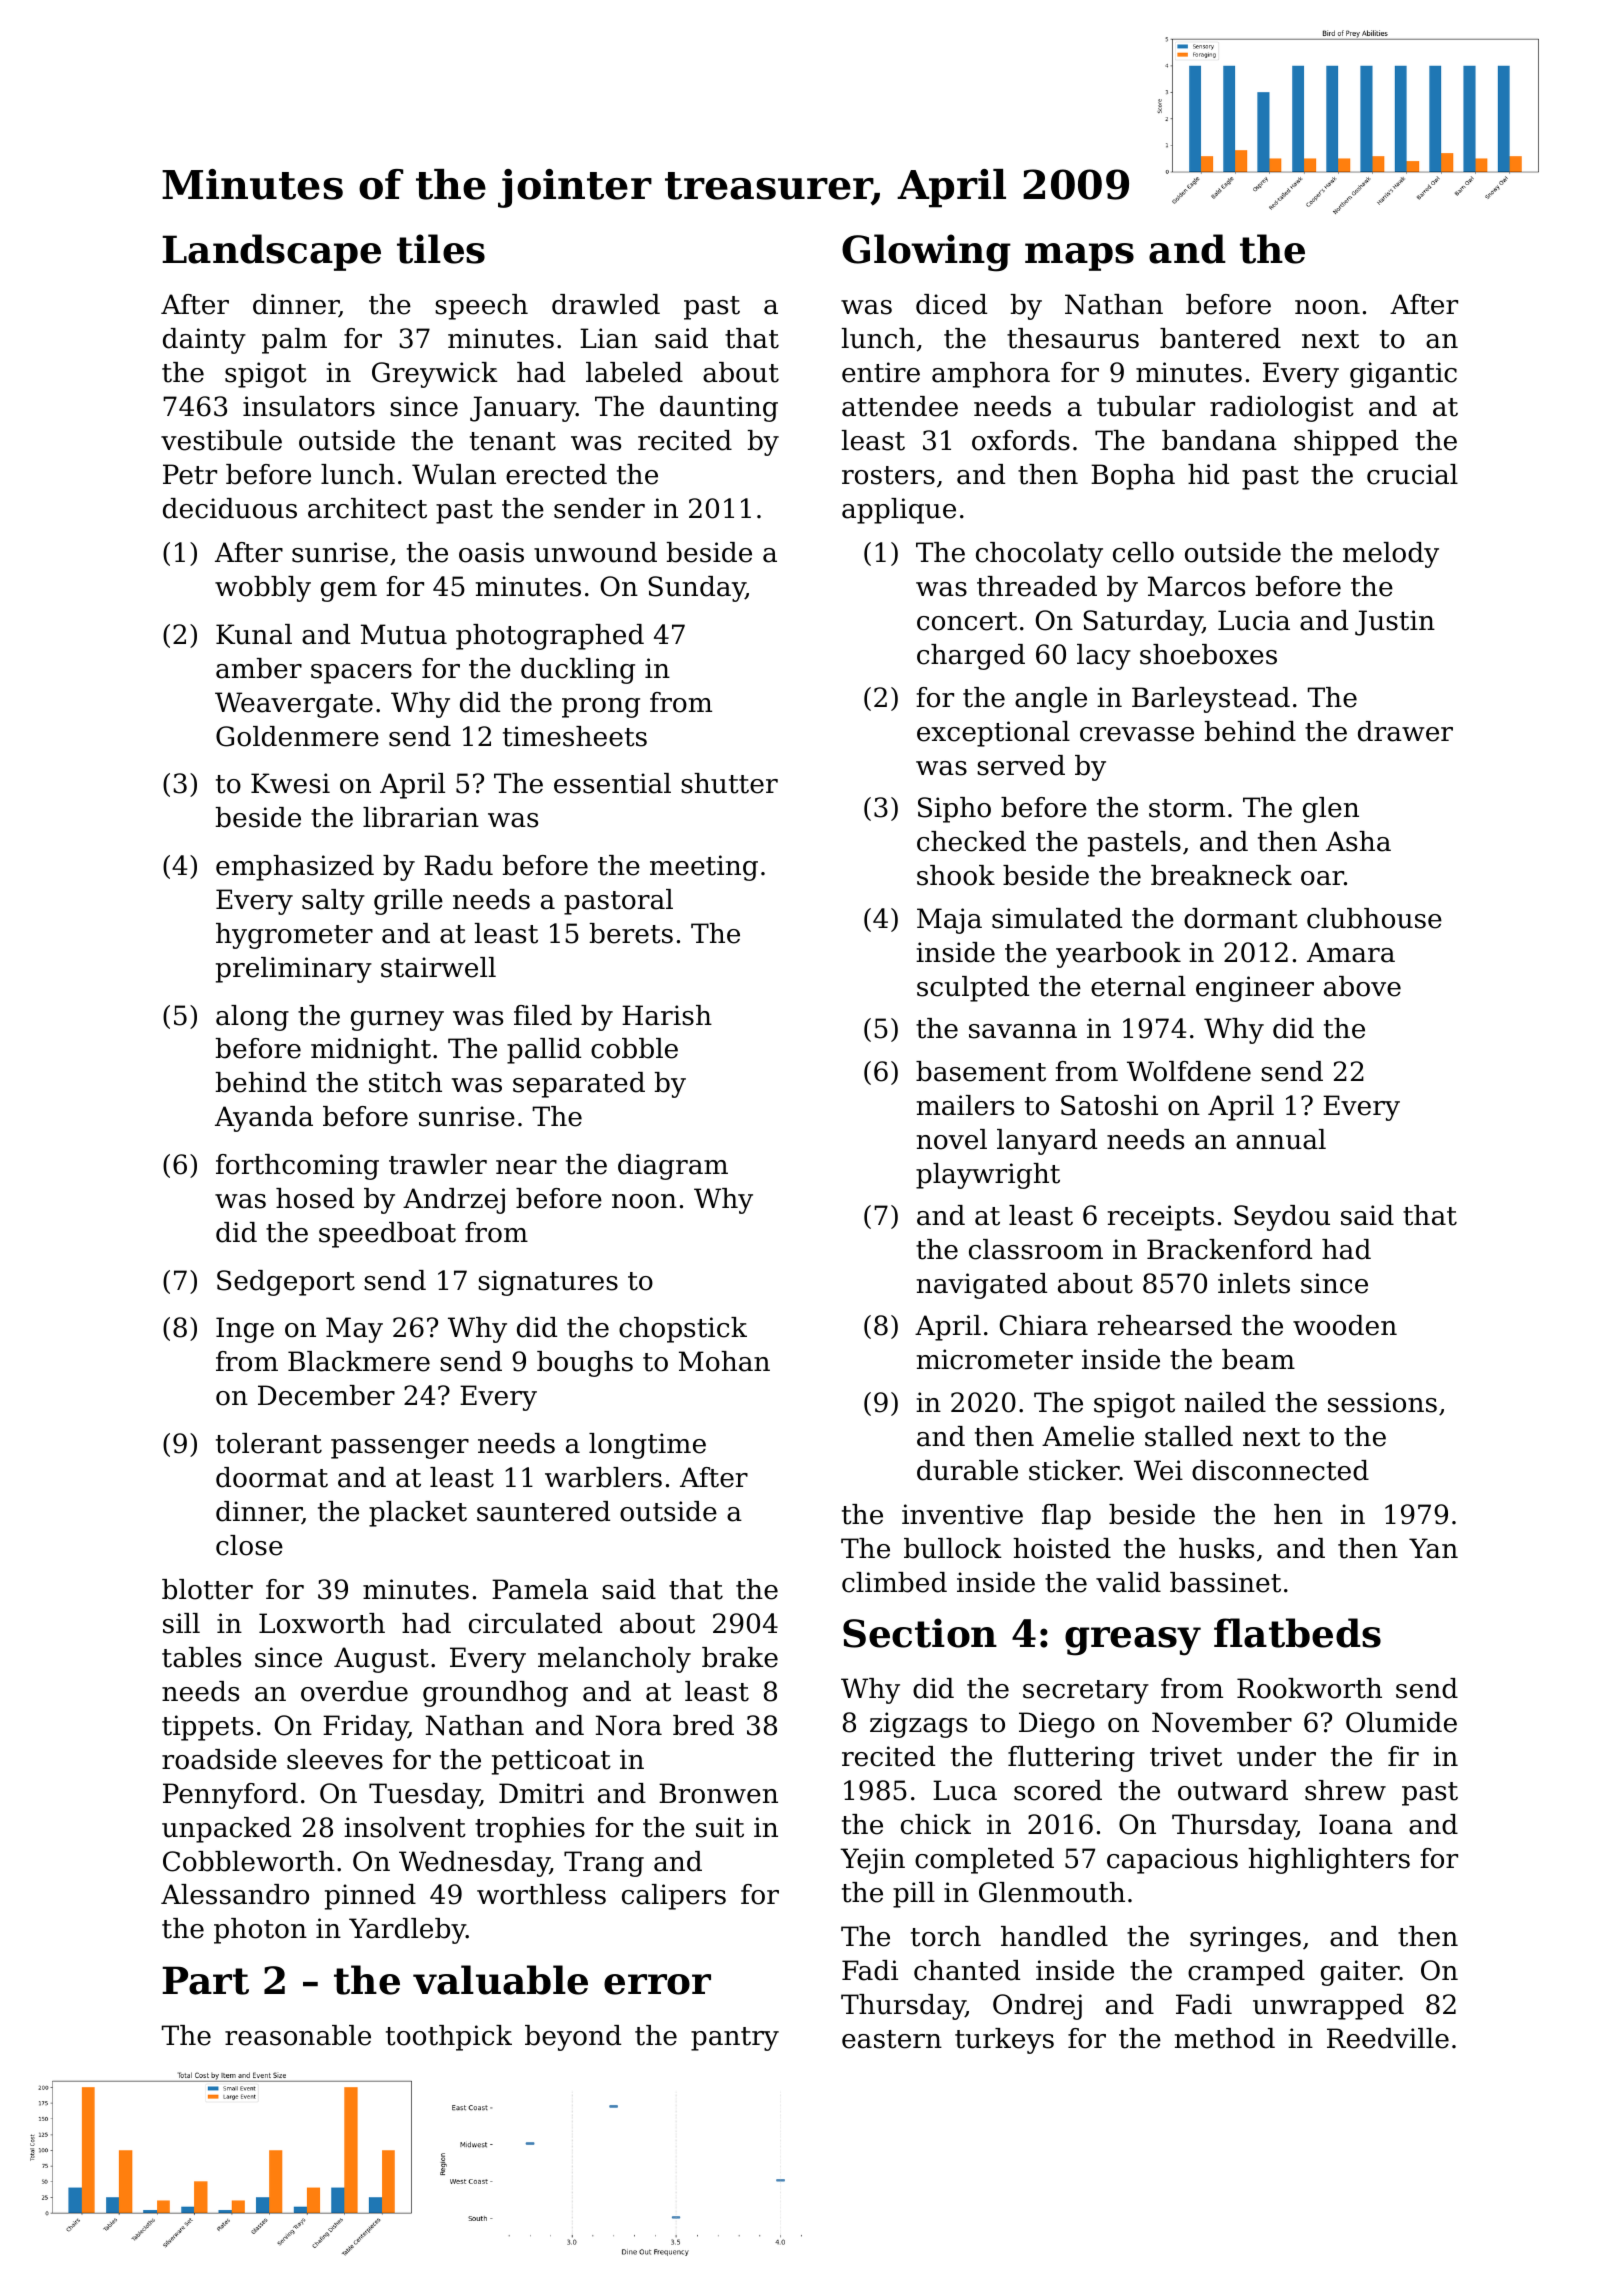 This screenshot has width=1620, height=2292. Describe the element at coordinates (926, 253) in the screenshot. I see `Glowing` at that location.
